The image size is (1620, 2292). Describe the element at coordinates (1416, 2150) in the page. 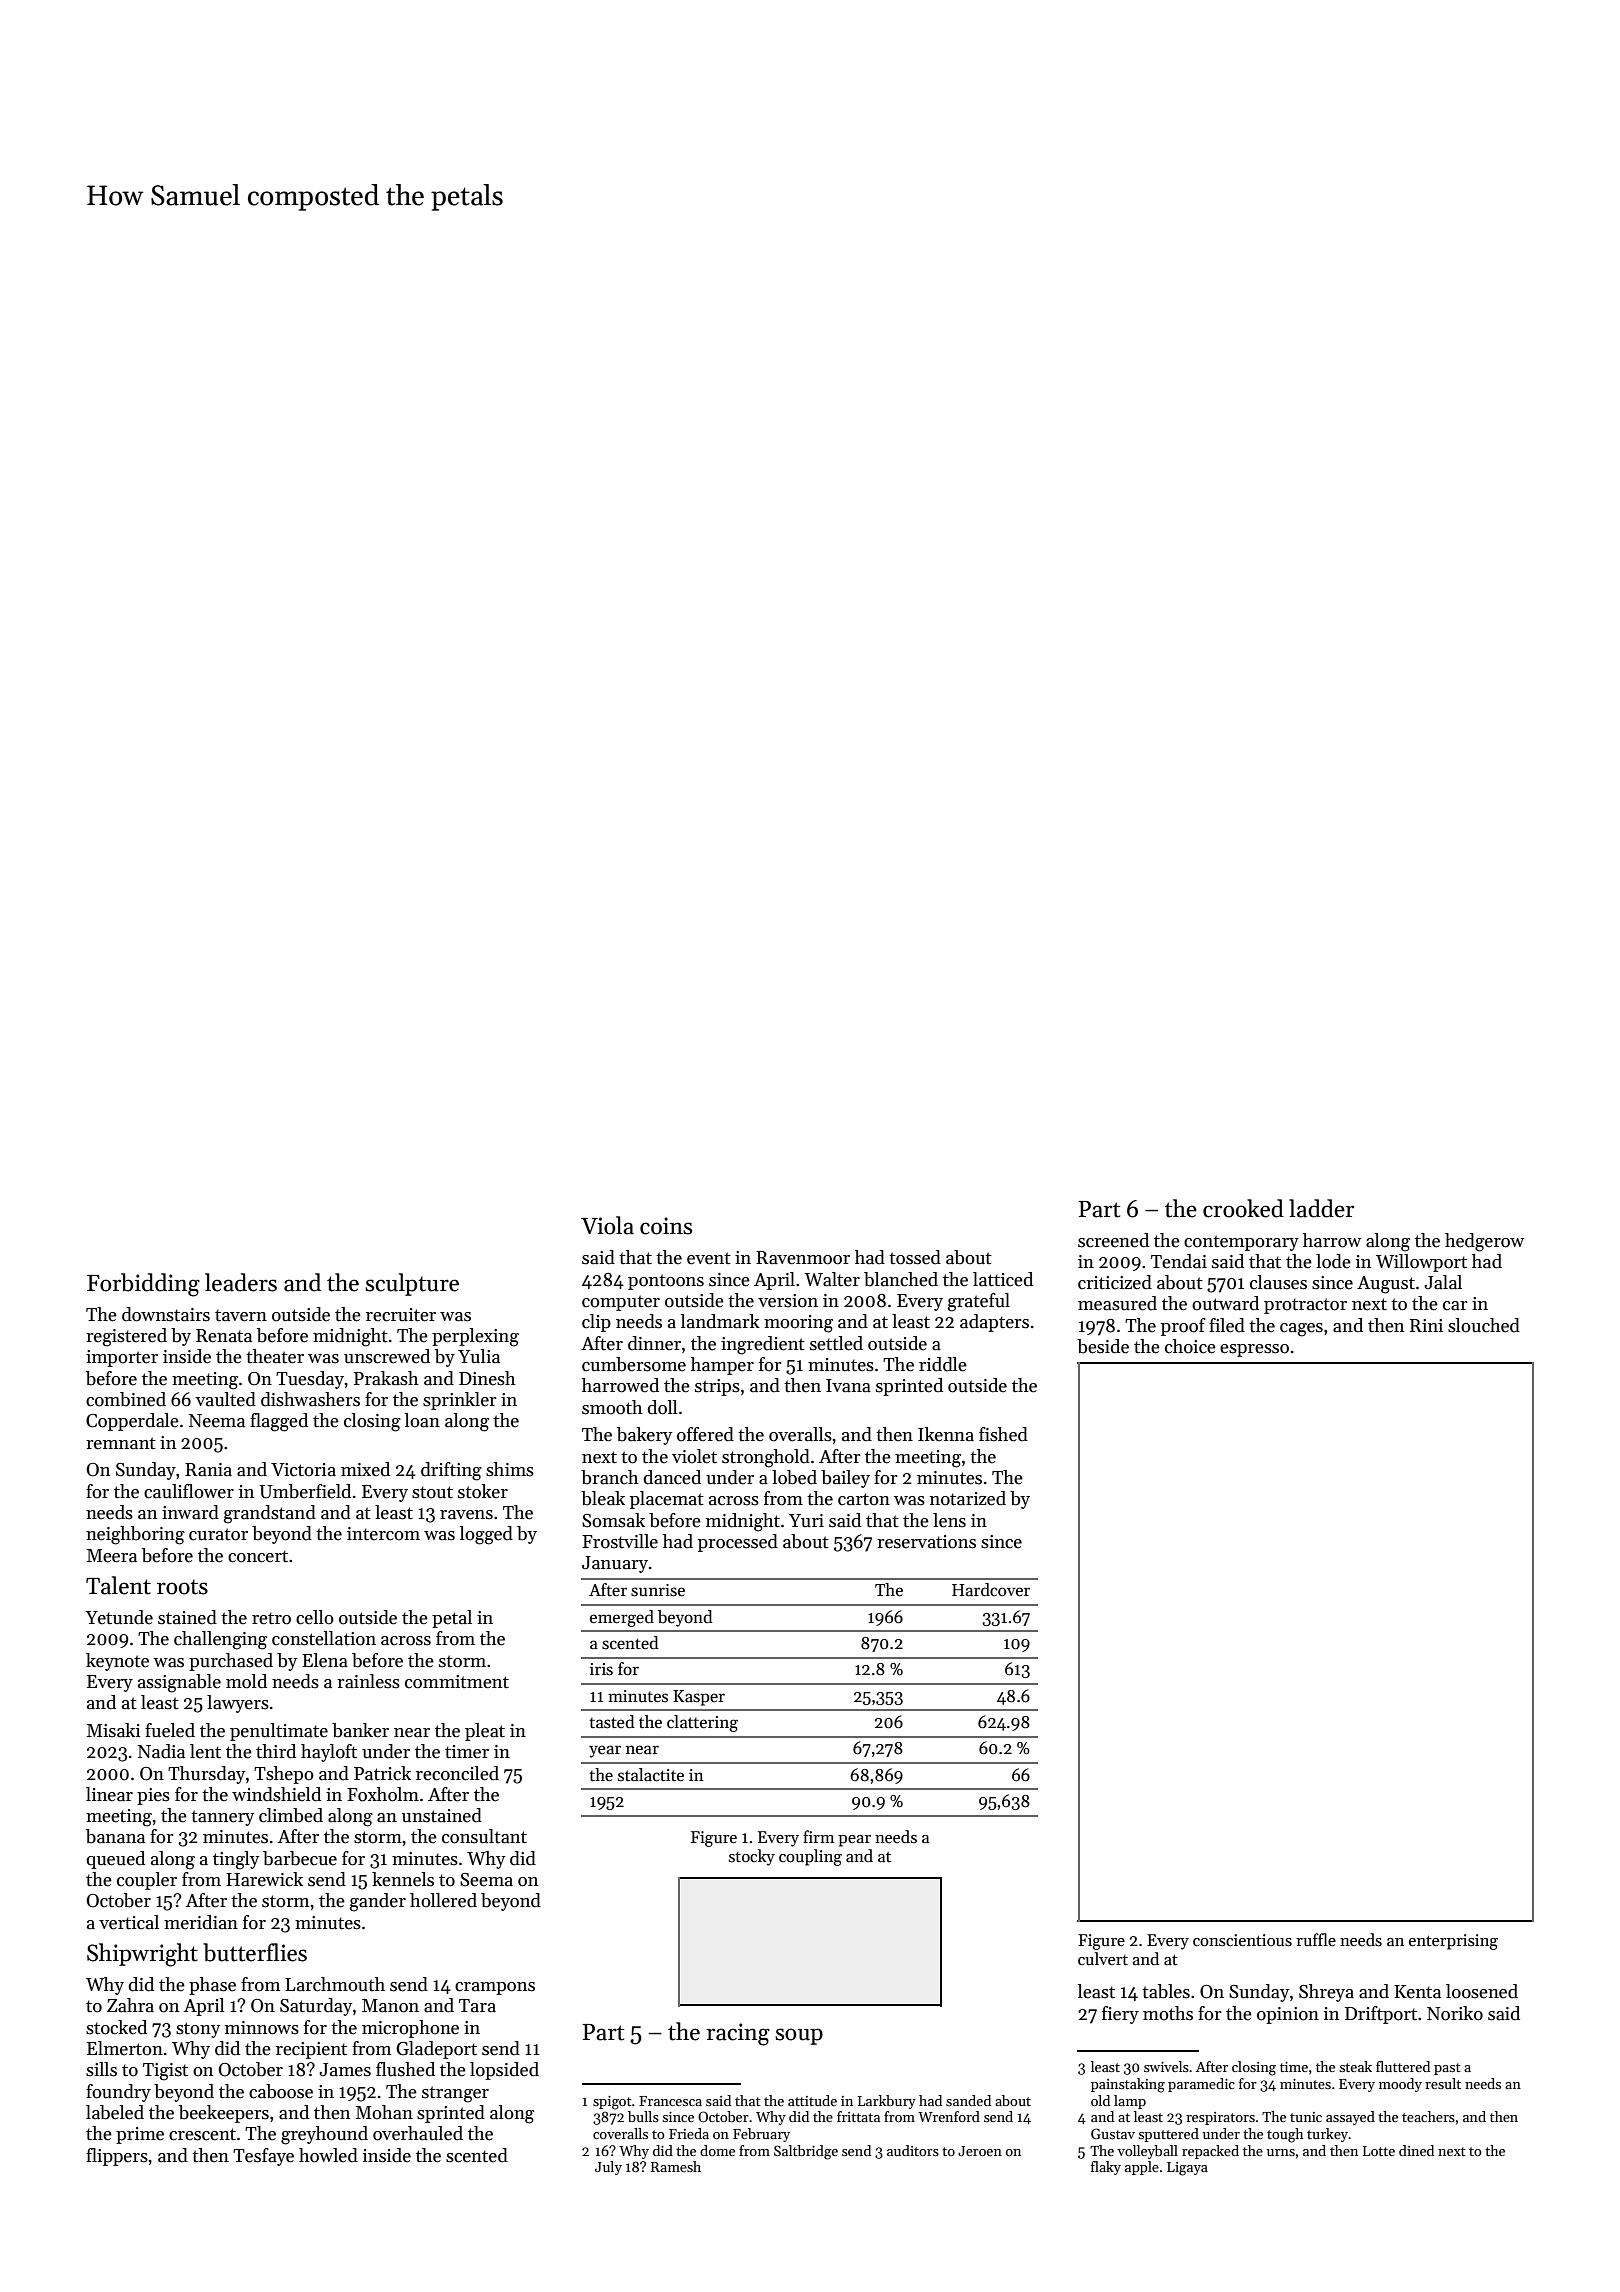

I see `dined` at that location.
